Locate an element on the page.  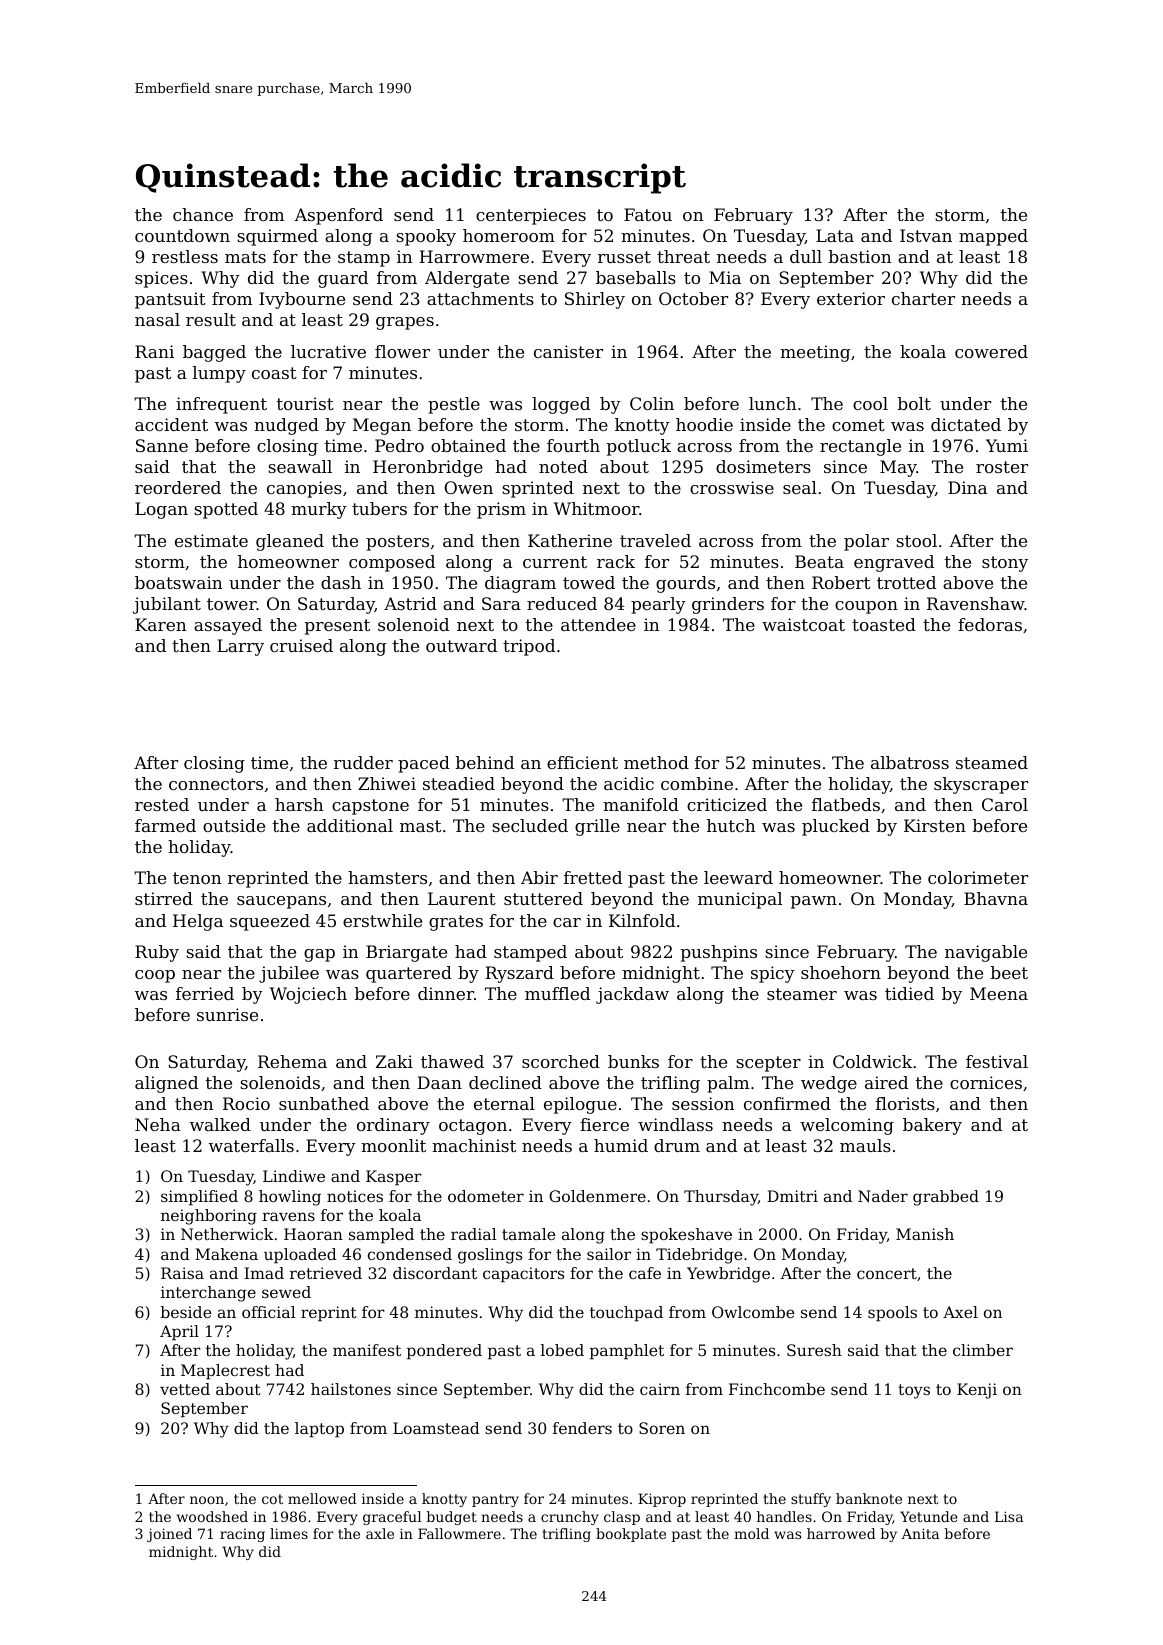
Anita is located at coordinates (920, 1533).
